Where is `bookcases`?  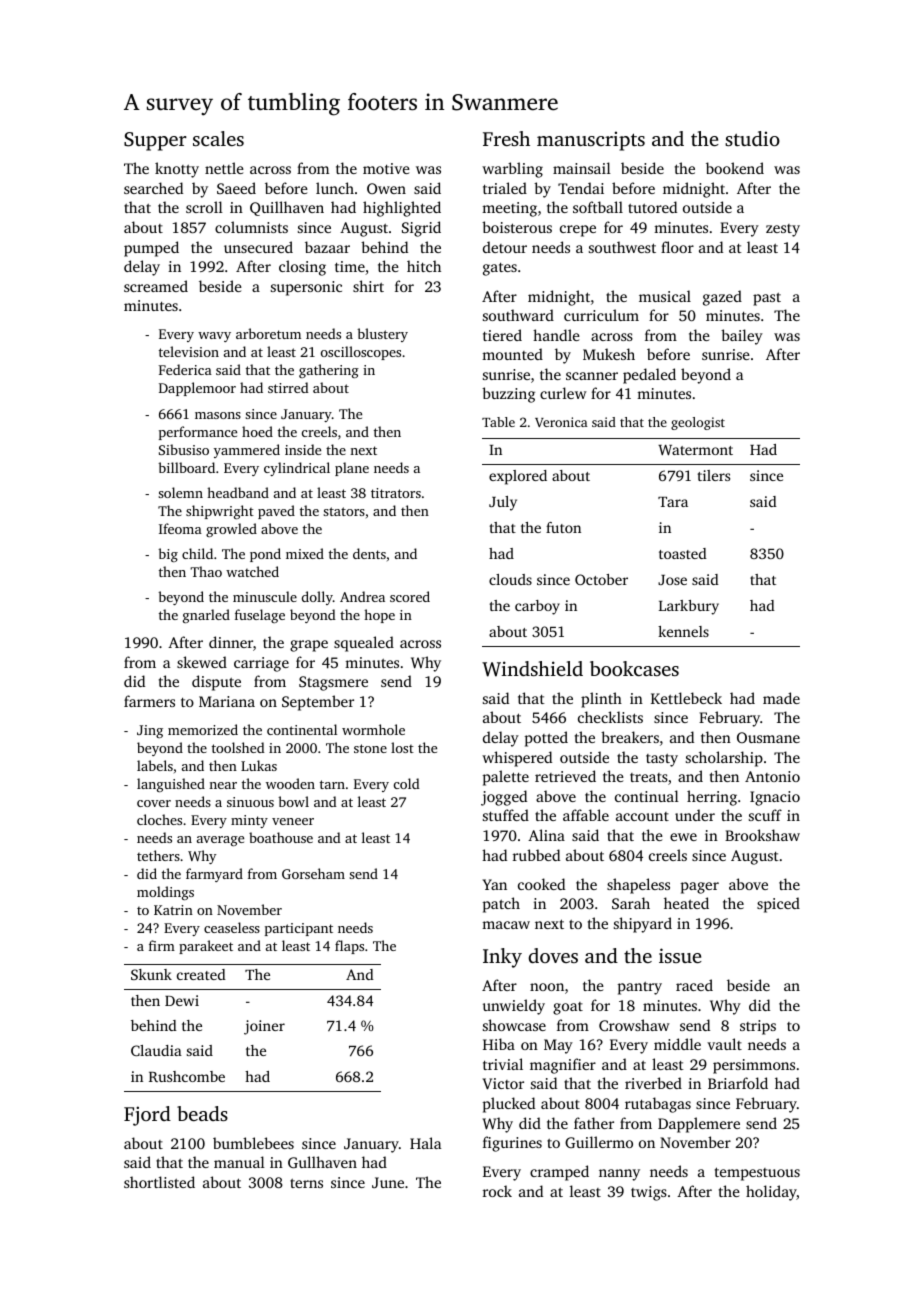 bookcases is located at coordinates (634, 668).
